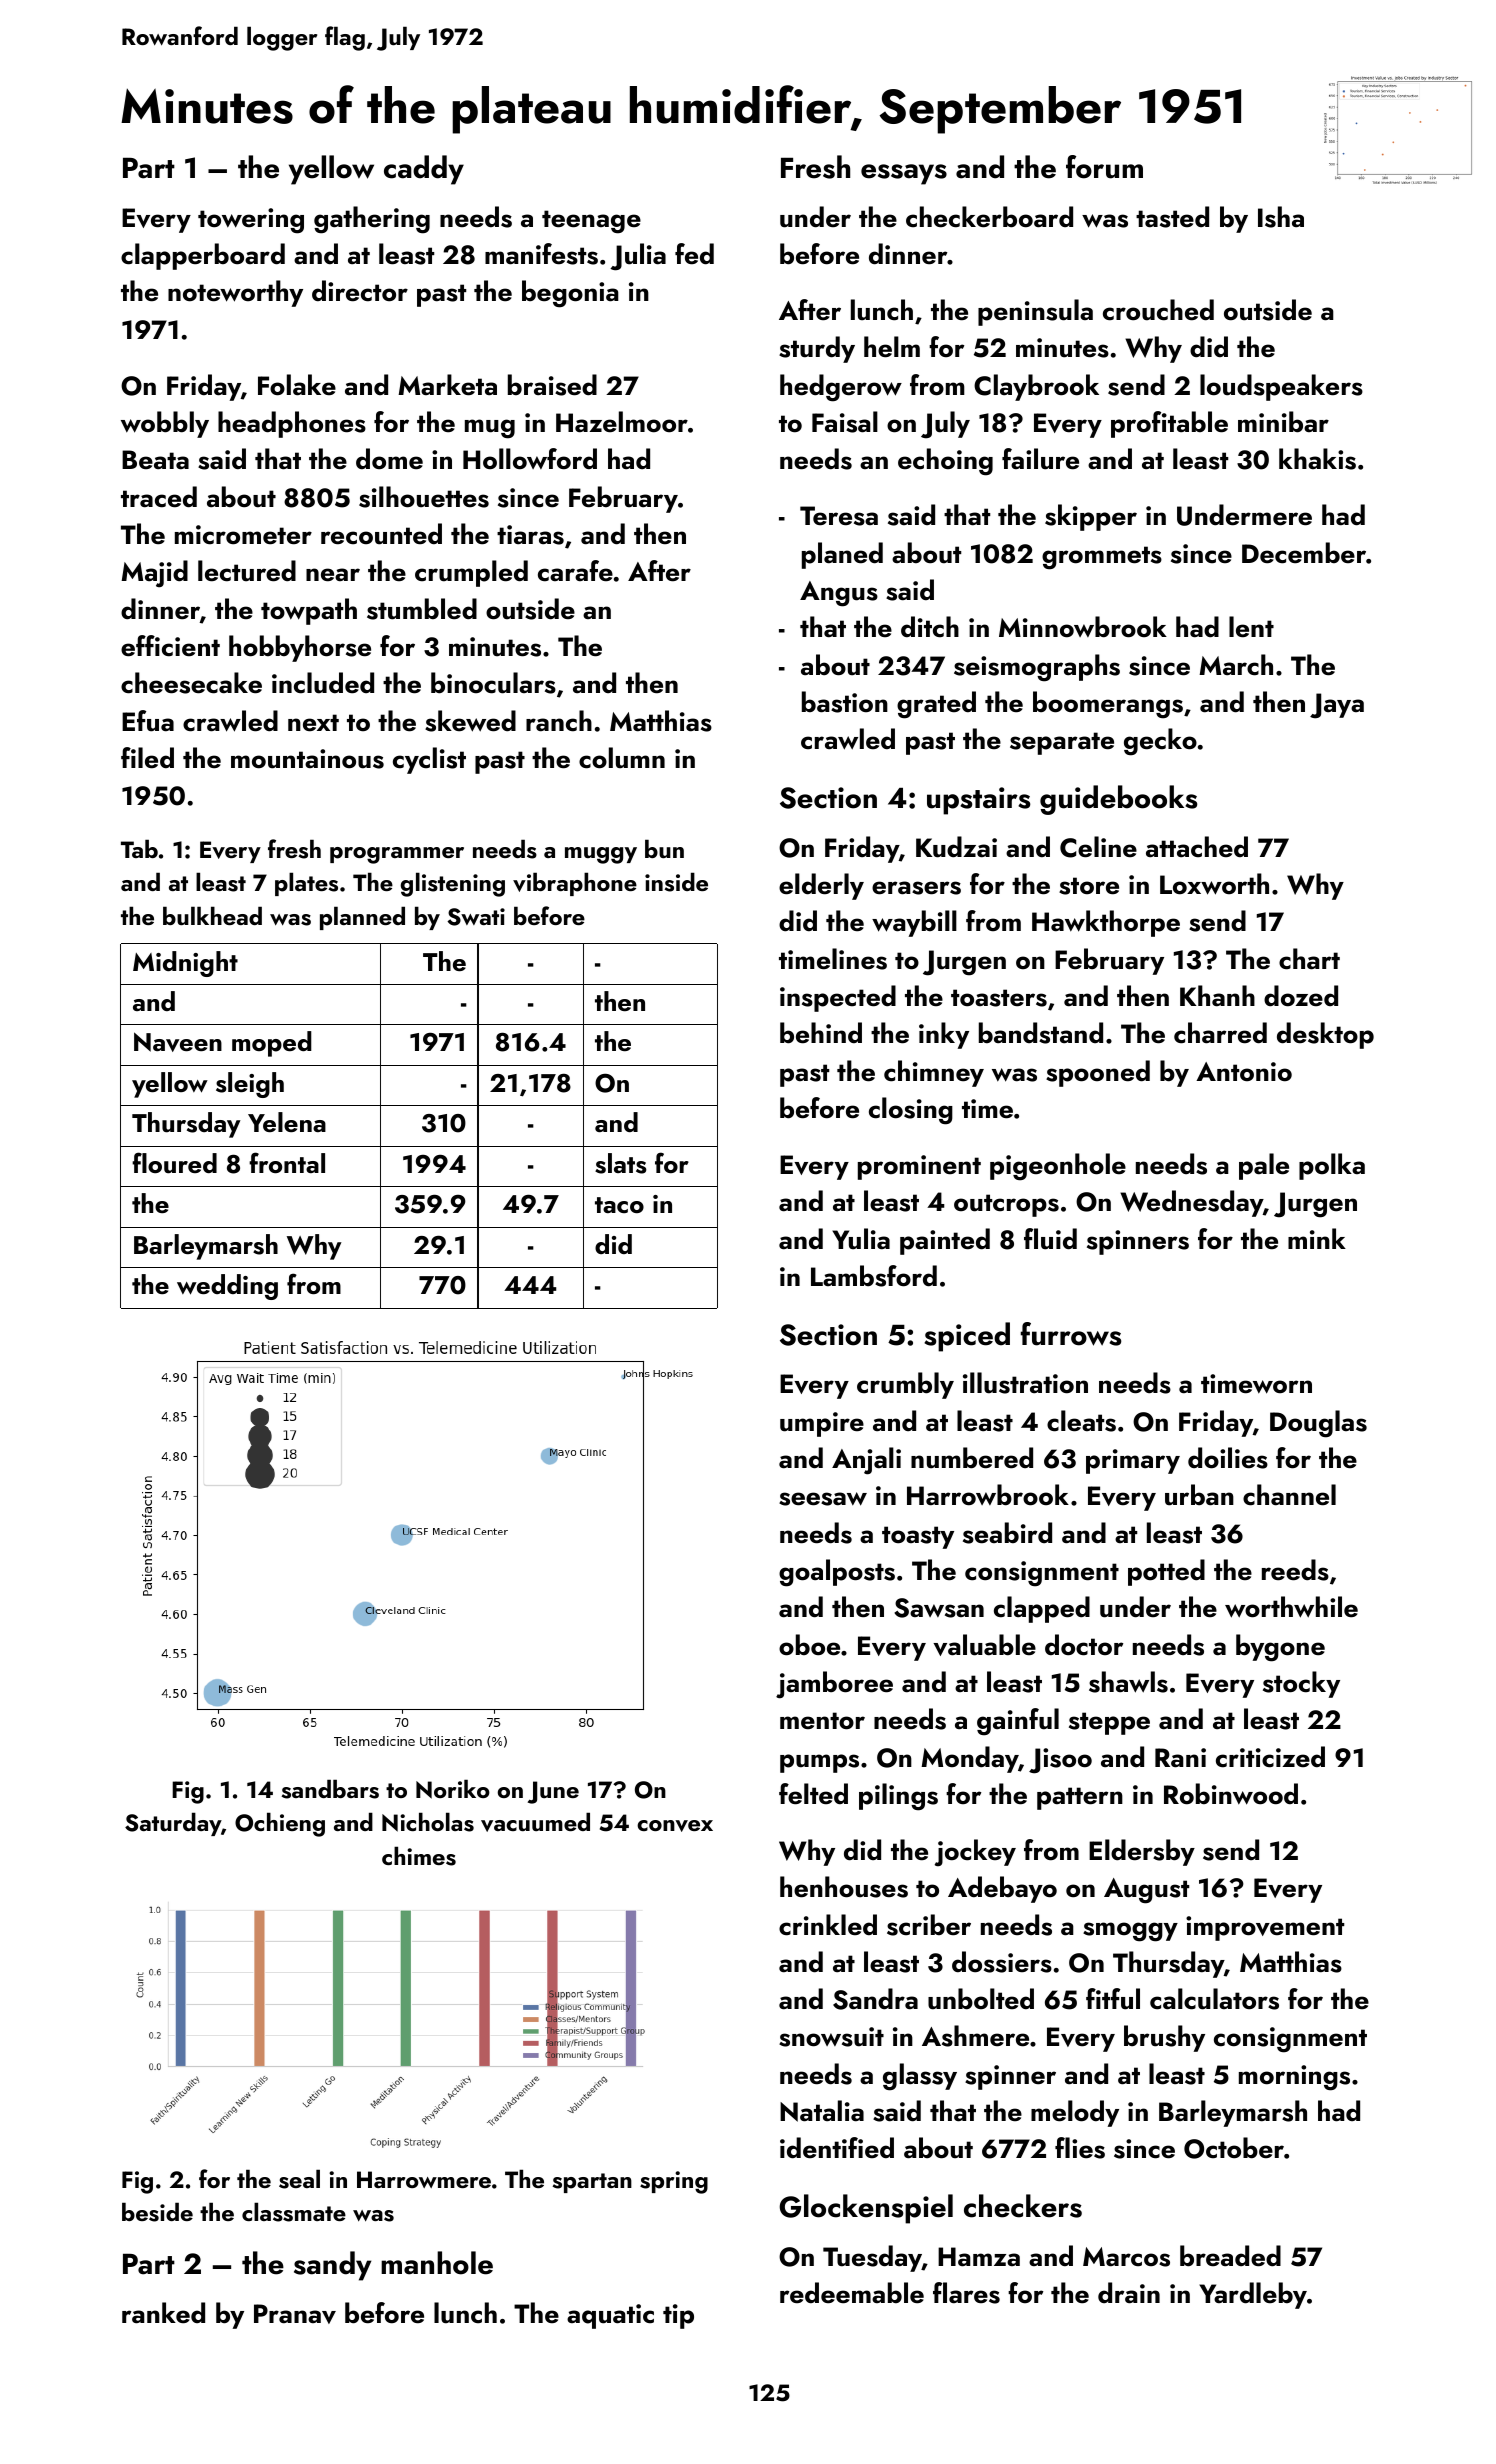 This screenshot has width=1496, height=2464. I want to click on forum, so click(1104, 167).
